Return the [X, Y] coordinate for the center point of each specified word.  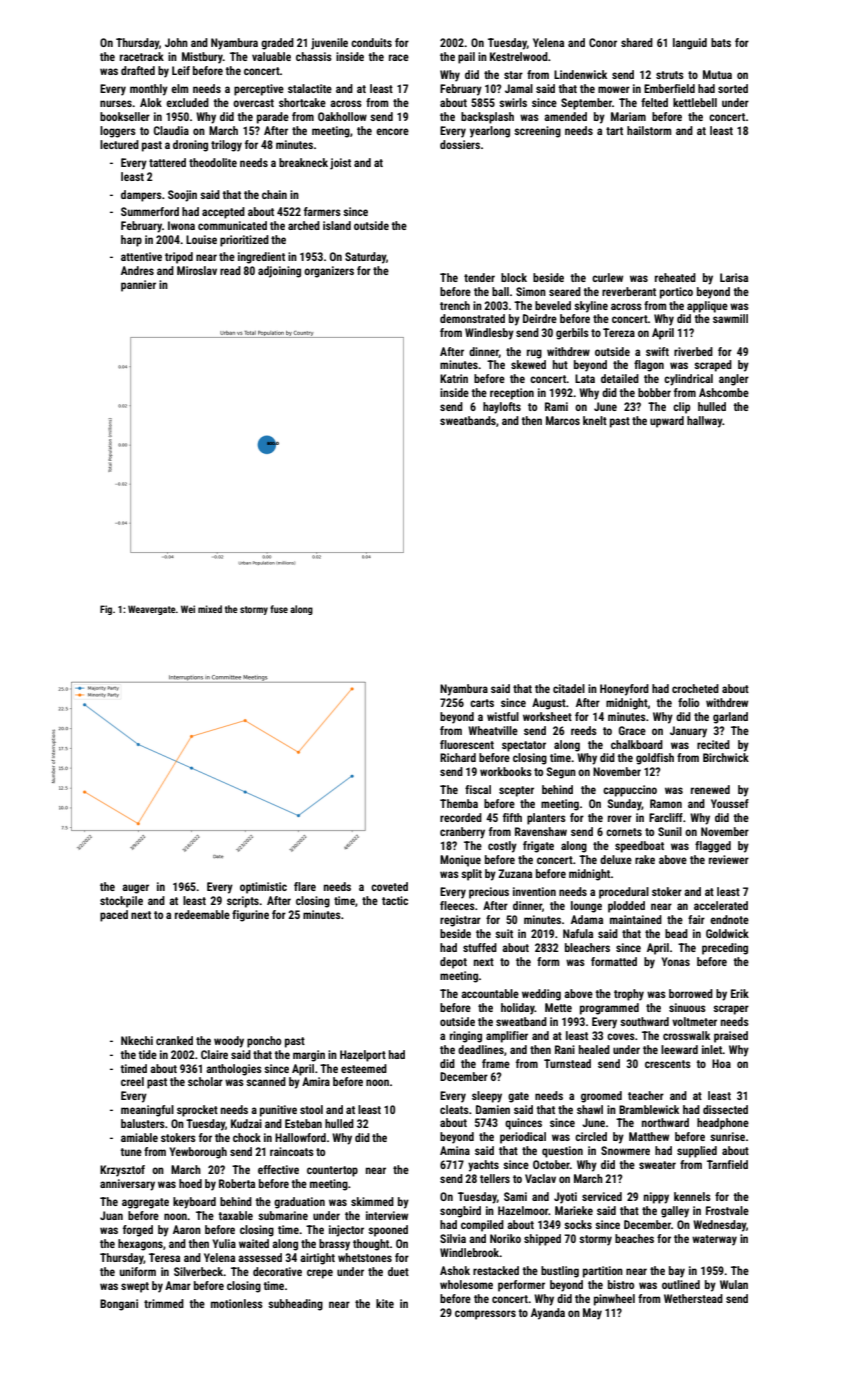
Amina [455, 1150]
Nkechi [137, 1040]
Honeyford [624, 690]
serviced [602, 1196]
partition [603, 1272]
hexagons [140, 1245]
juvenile [329, 44]
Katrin [454, 378]
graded [277, 44]
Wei [188, 609]
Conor [603, 42]
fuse [279, 609]
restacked [496, 1270]
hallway [704, 422]
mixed [210, 609]
